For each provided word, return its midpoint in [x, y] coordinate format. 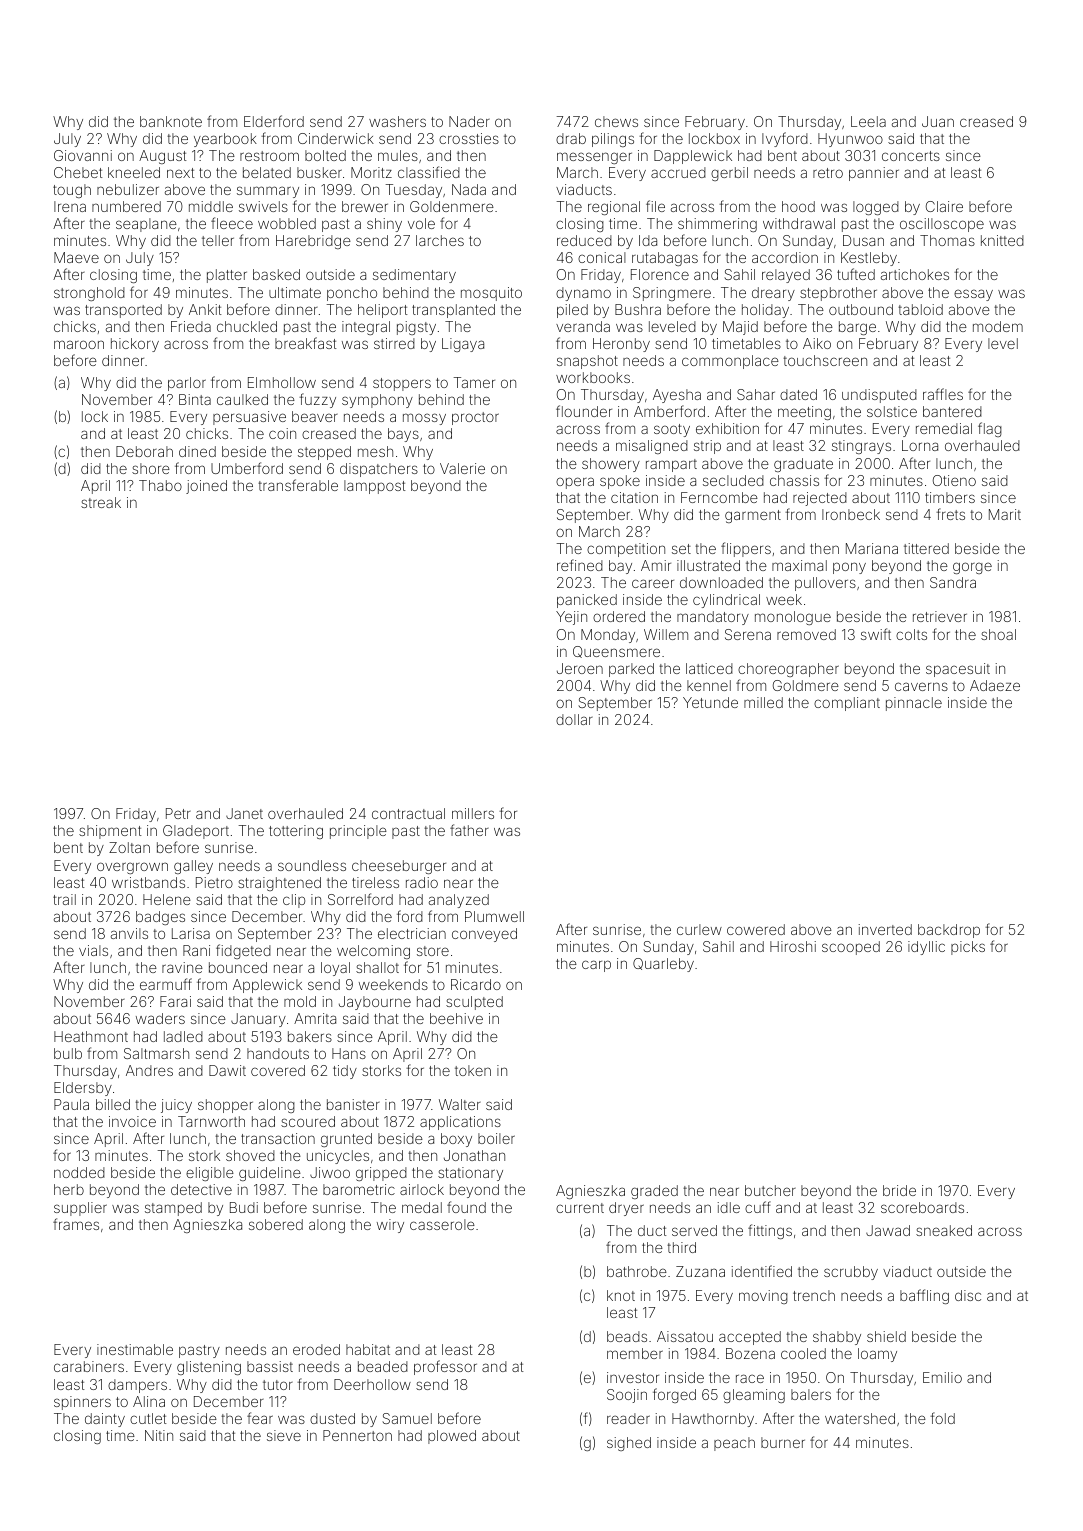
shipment [110, 832]
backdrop [949, 931]
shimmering [717, 225]
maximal [799, 565]
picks [968, 948]
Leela [868, 121]
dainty [105, 1420]
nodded [79, 1172]
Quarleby [663, 965]
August [163, 157]
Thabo [160, 485]
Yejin [571, 618]
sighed [629, 1444]
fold [942, 1418]
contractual [408, 813]
